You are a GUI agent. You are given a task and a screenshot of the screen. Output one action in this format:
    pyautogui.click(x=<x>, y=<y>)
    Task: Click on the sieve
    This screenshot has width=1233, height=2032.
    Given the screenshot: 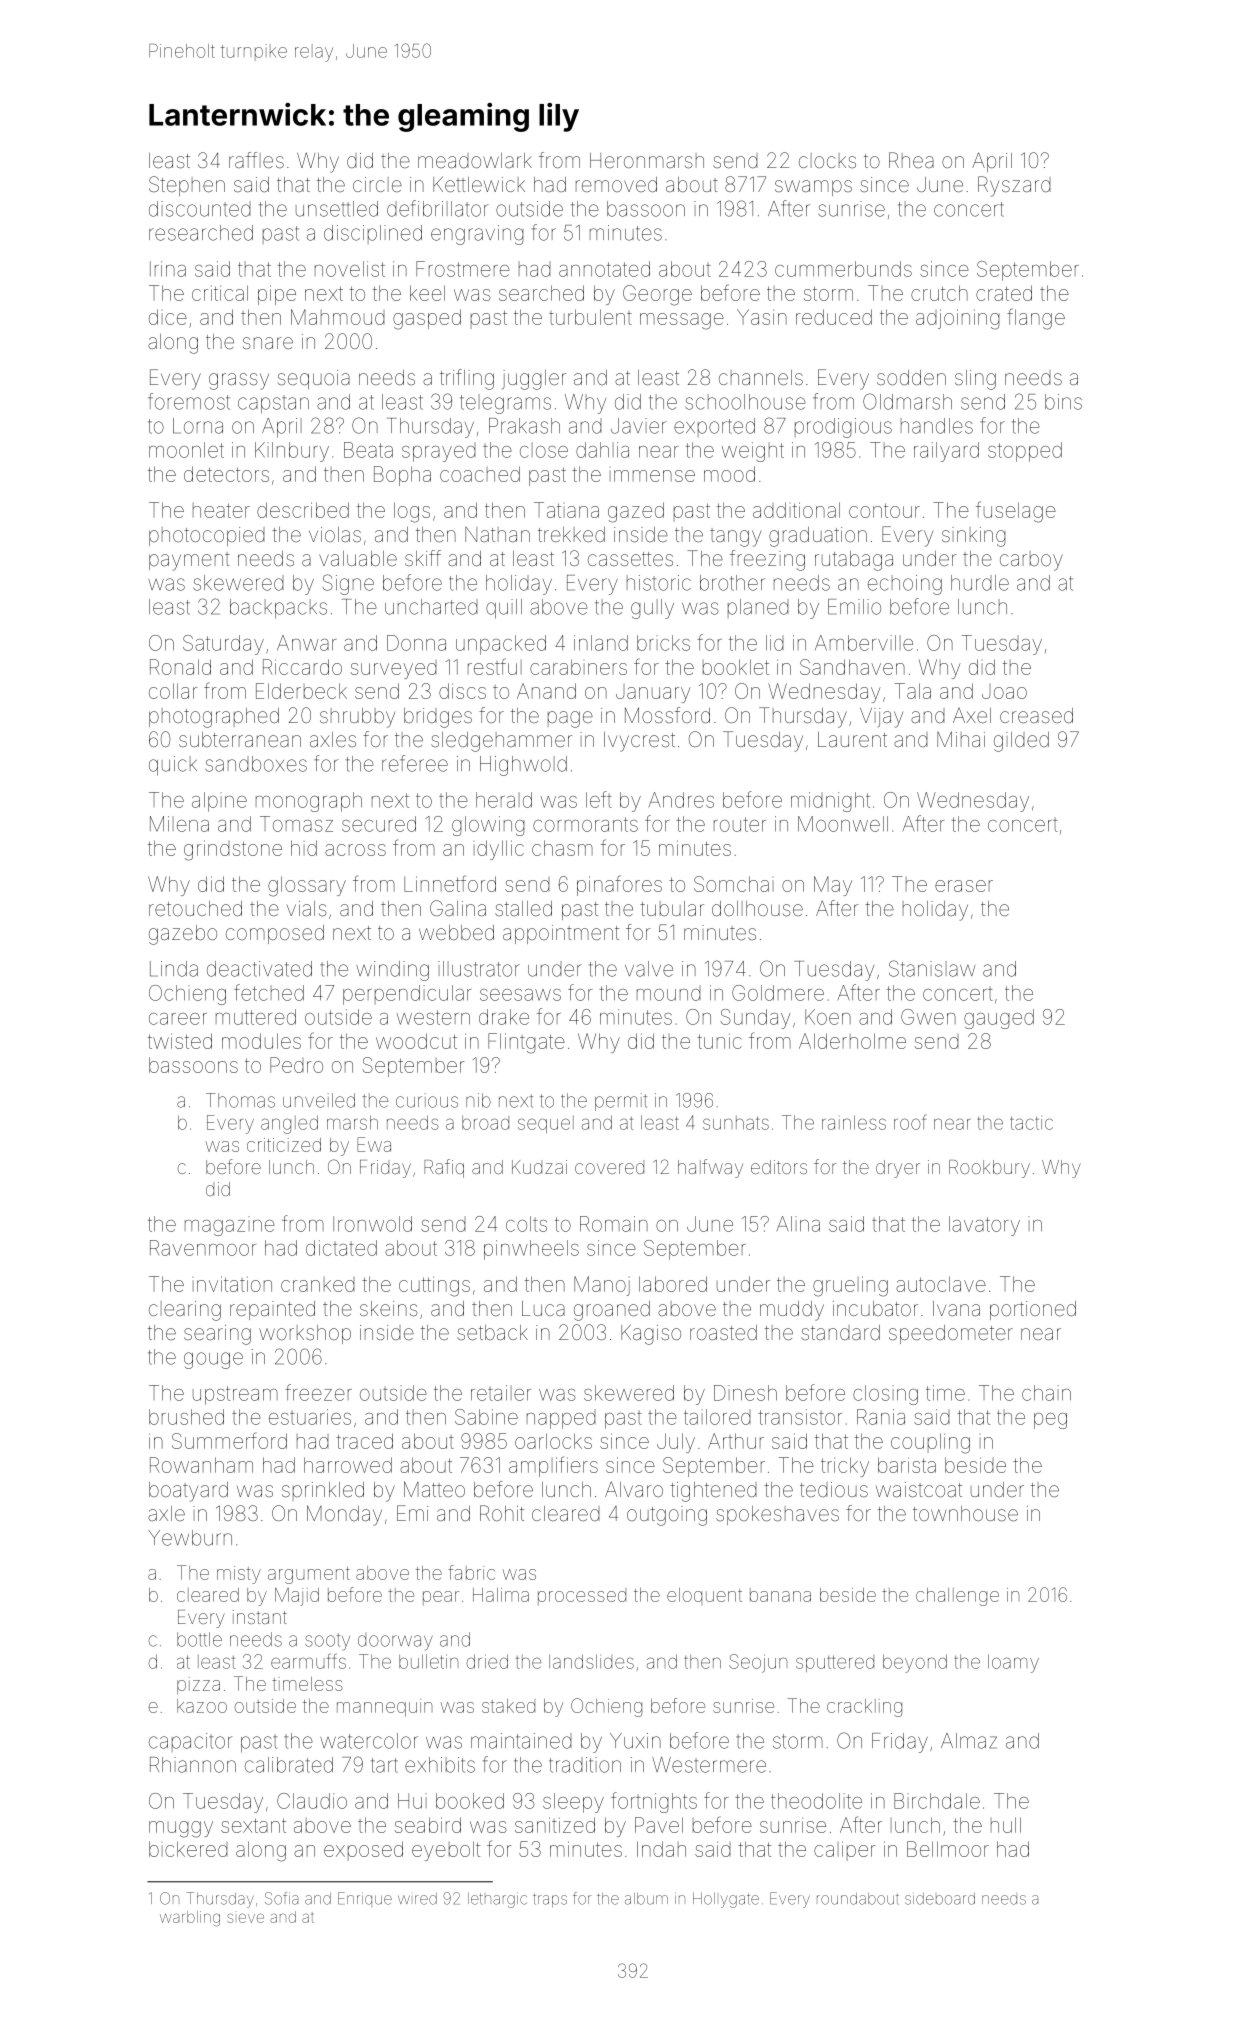 What is the action you would take?
    pyautogui.click(x=245, y=1918)
